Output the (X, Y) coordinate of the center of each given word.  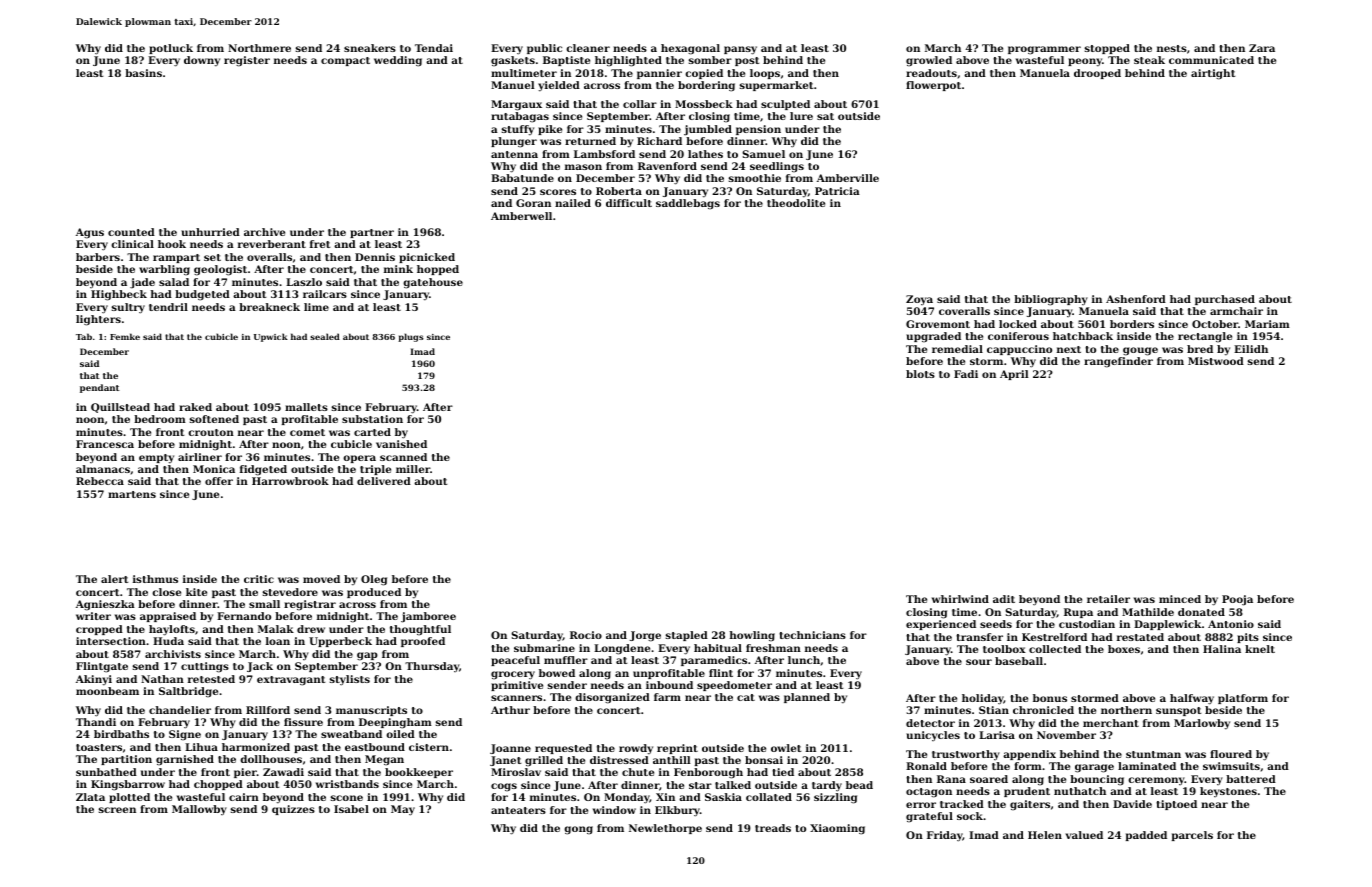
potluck (171, 49)
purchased (1225, 300)
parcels (1192, 836)
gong (578, 830)
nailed (573, 203)
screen (117, 810)
